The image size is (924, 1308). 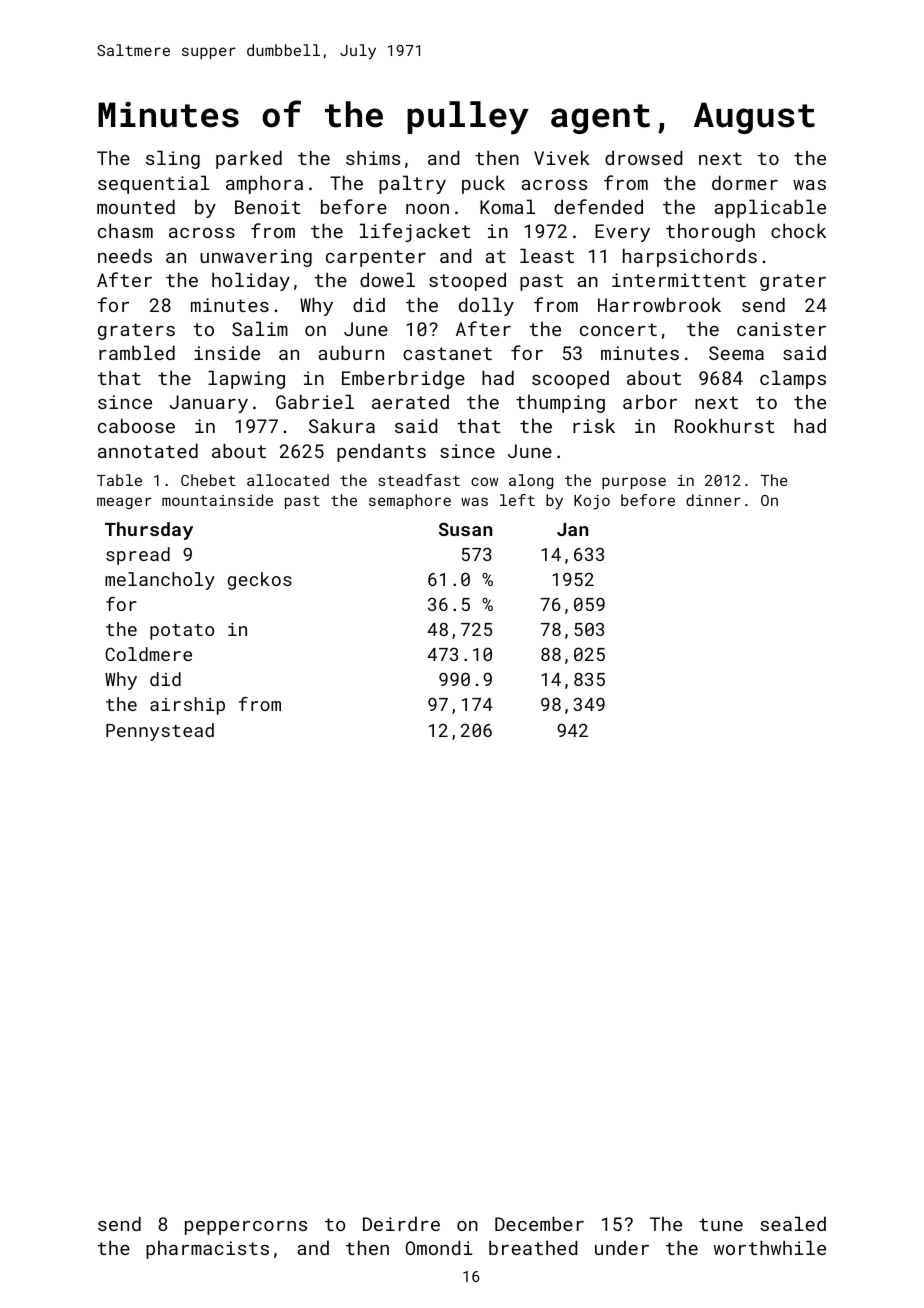 What do you see at coordinates (246, 379) in the document?
I see `lapwing` at bounding box center [246, 379].
